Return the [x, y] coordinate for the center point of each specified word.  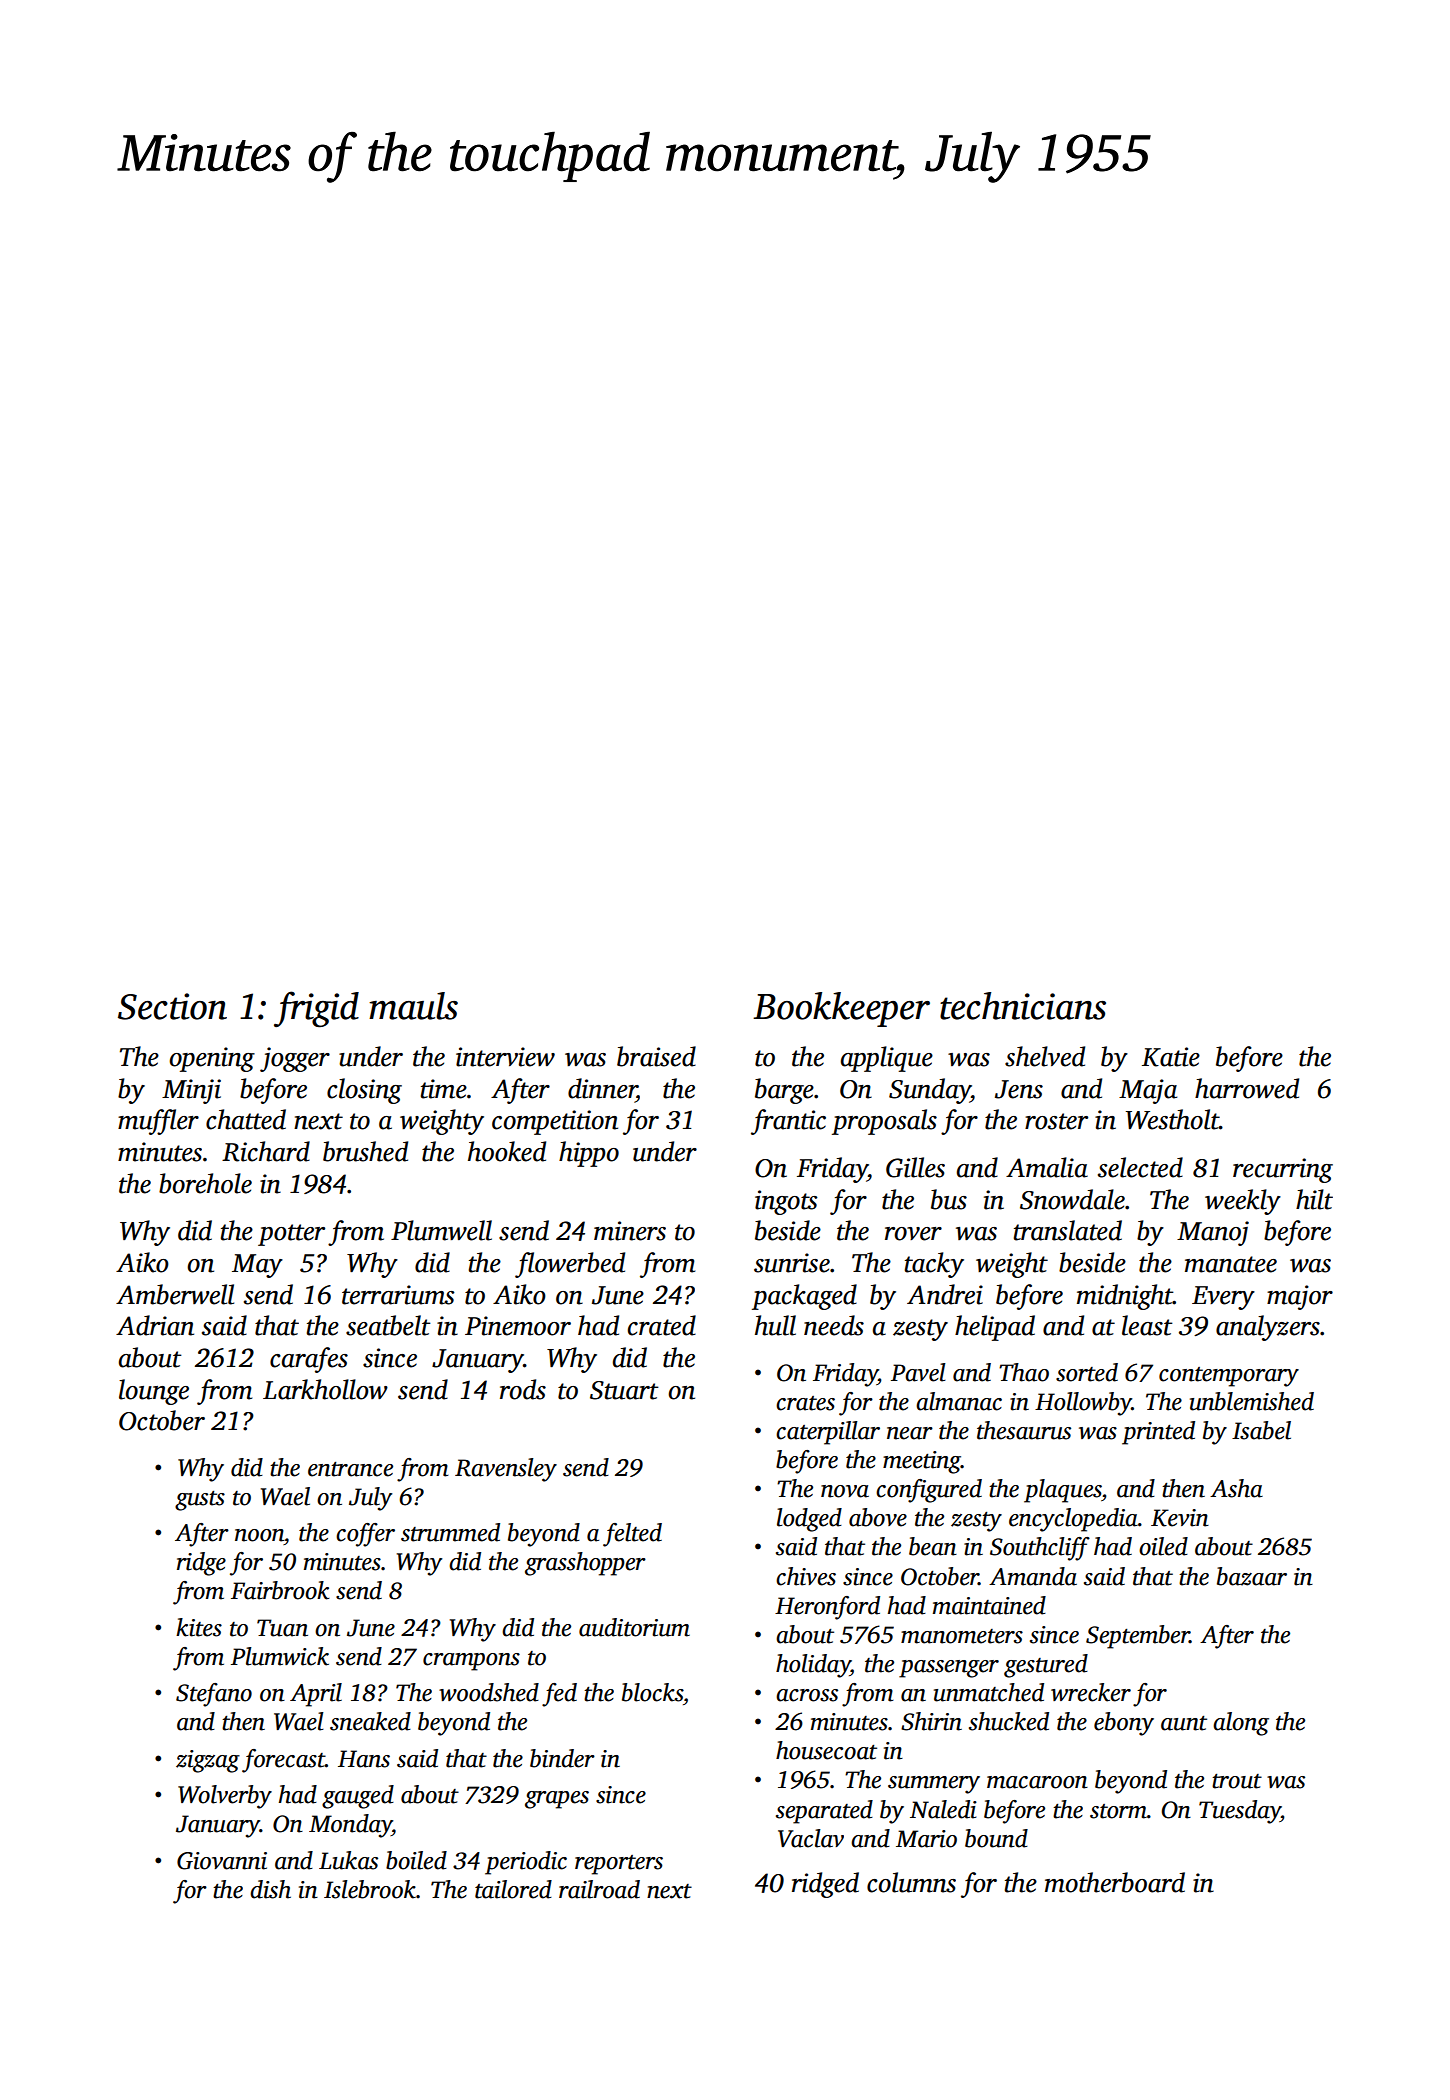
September [1138, 1637]
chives [806, 1576]
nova [845, 1491]
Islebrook [370, 1889]
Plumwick [280, 1656]
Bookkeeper [841, 1009]
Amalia [1047, 1167]
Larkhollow [325, 1389]
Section [172, 1006]
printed [1158, 1433]
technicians [1023, 1006]
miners [630, 1231]
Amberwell [175, 1294]
